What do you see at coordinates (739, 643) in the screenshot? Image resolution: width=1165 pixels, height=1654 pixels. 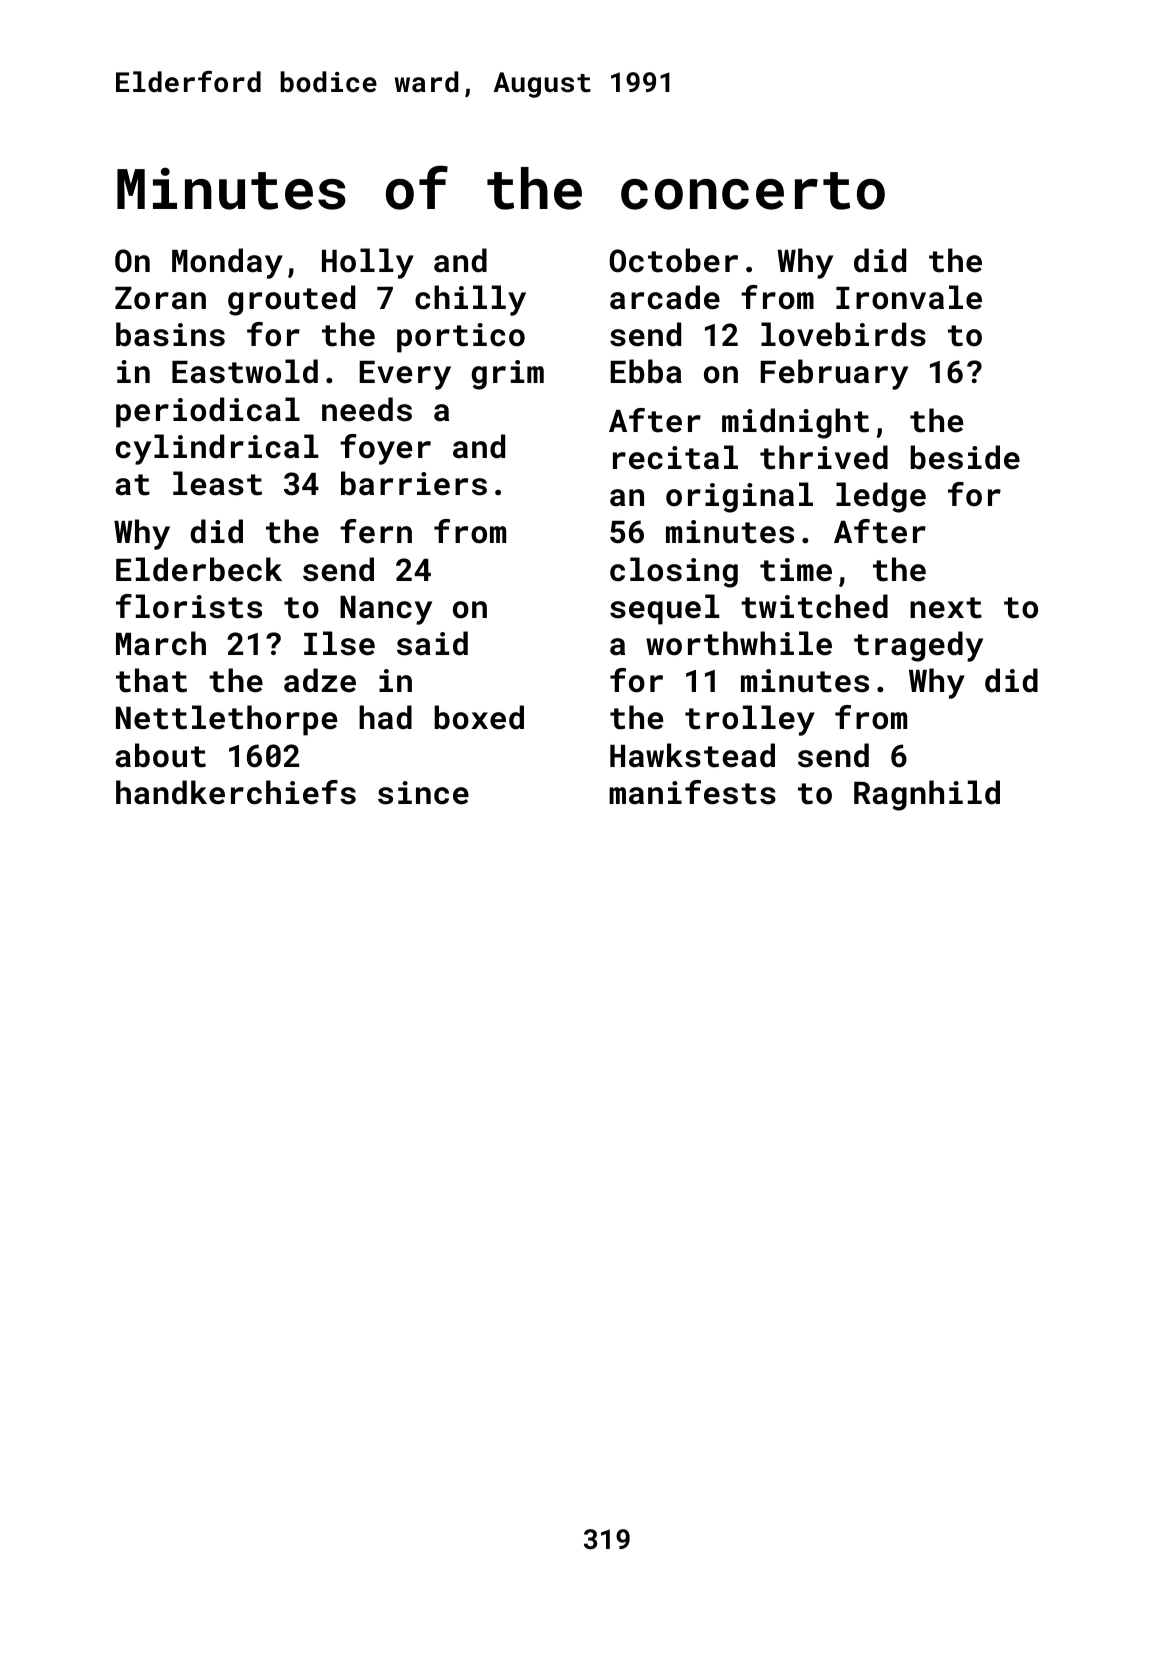 I see `worthwhile` at bounding box center [739, 643].
